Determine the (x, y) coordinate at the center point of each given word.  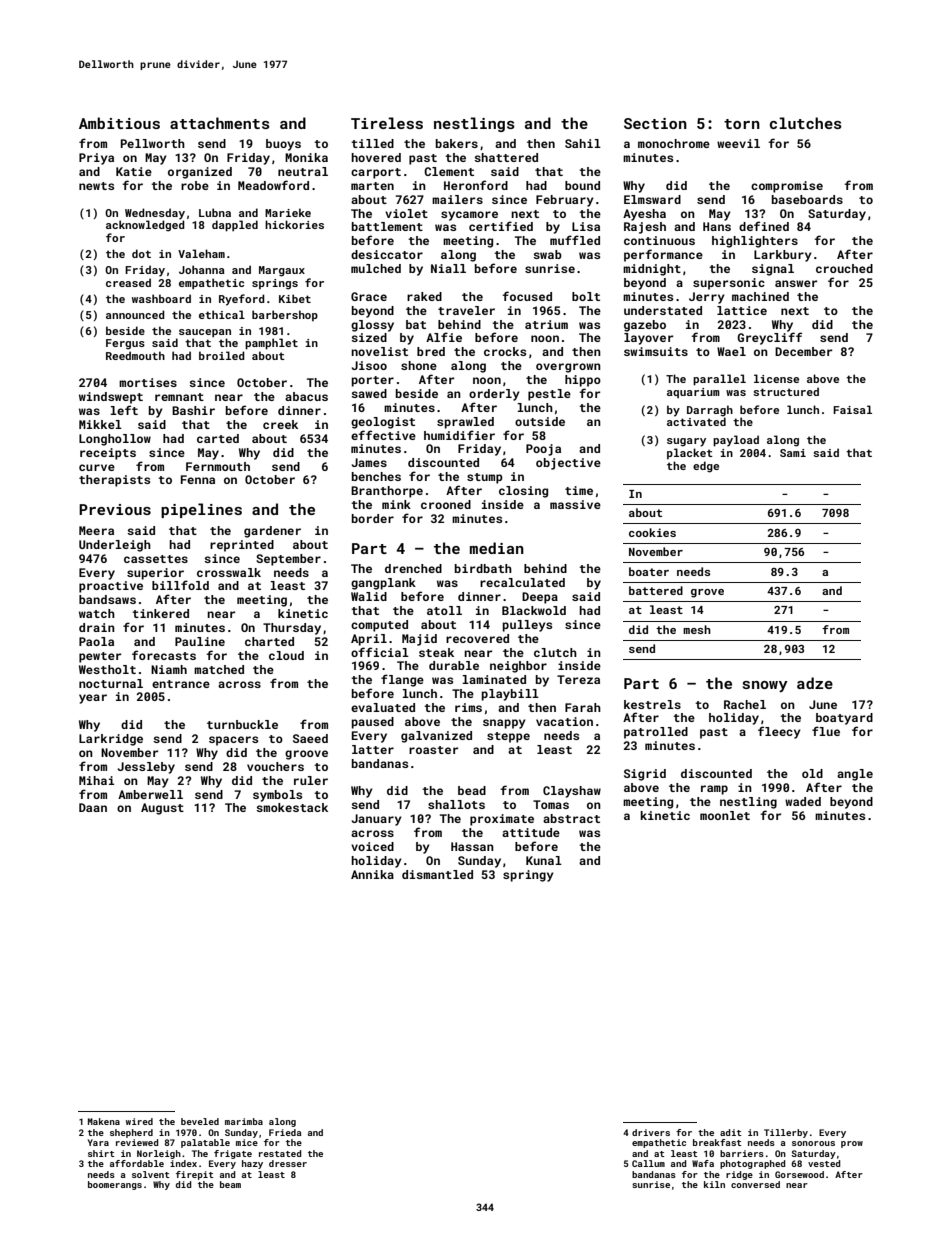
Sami (793, 453)
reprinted (242, 546)
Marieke (288, 212)
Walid (369, 596)
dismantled (437, 874)
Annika (372, 874)
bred (431, 351)
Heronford (476, 185)
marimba (244, 1121)
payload (736, 441)
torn (742, 124)
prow (852, 1144)
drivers (651, 1132)
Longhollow (115, 440)
